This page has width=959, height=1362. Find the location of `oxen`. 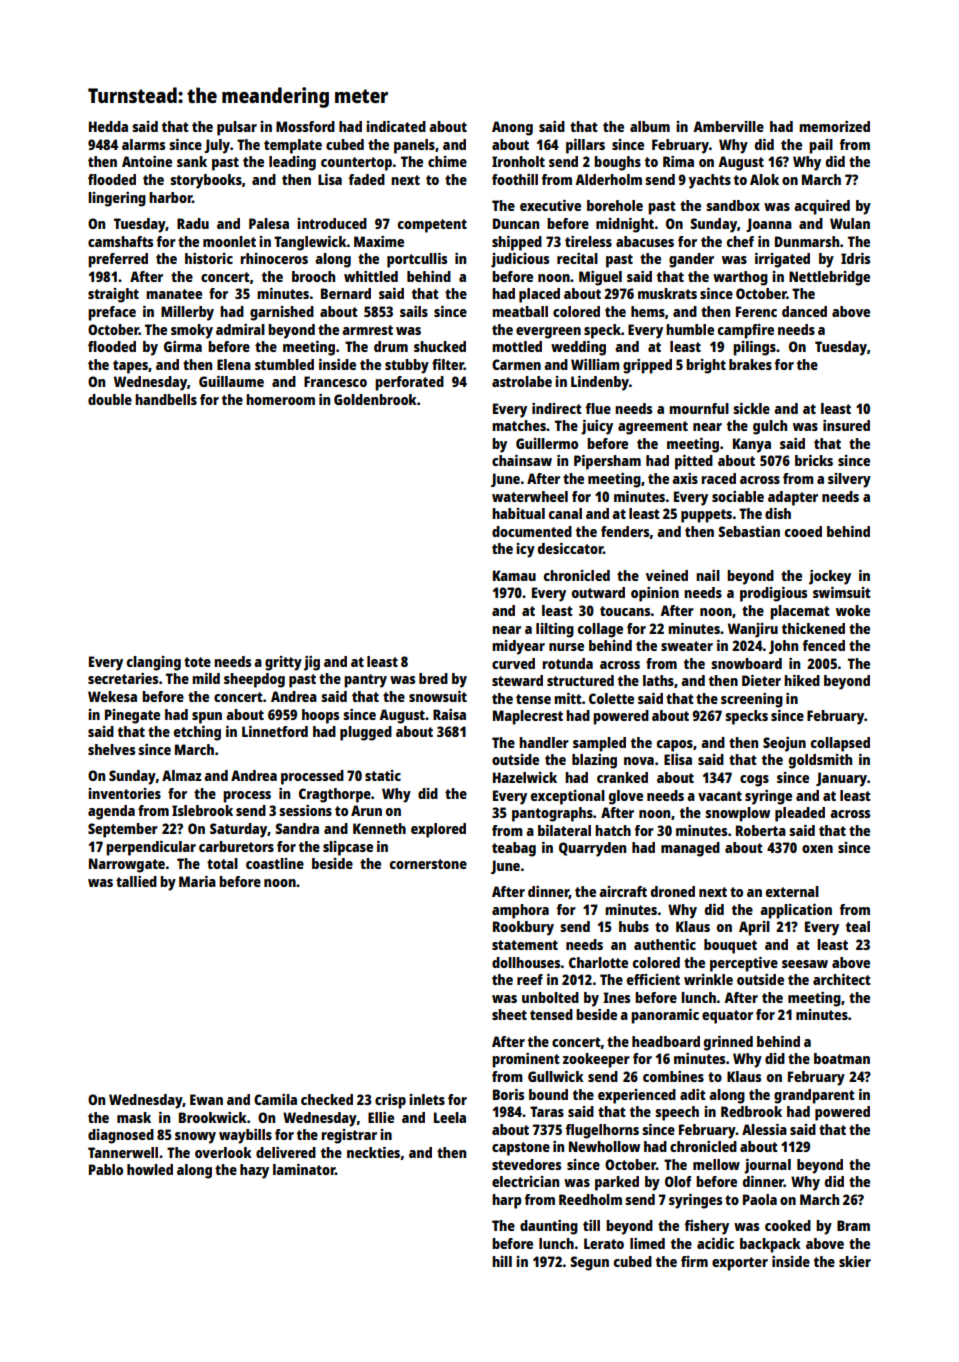

oxen is located at coordinates (817, 849).
